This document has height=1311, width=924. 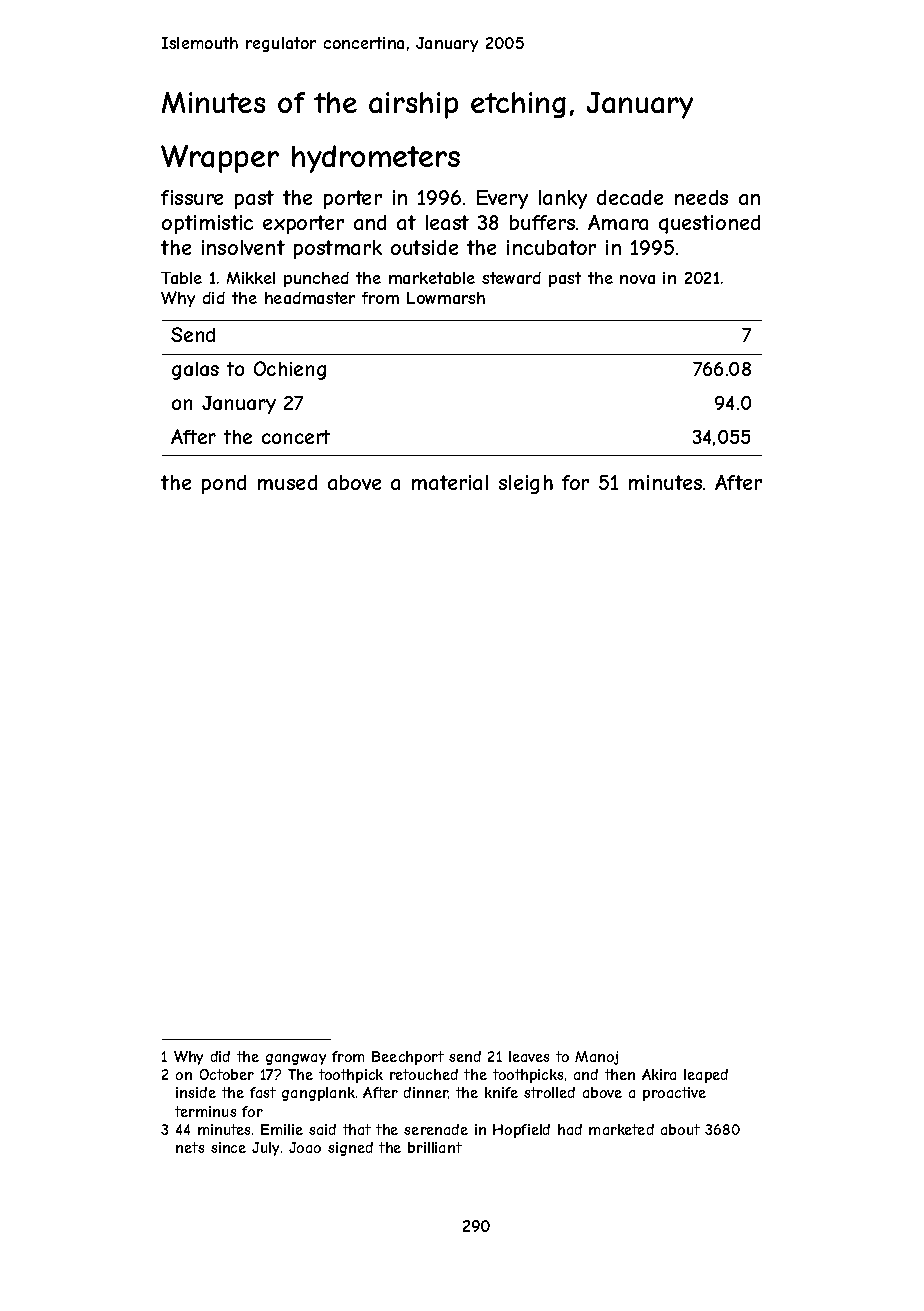 I want to click on hydrometers, so click(x=376, y=159).
